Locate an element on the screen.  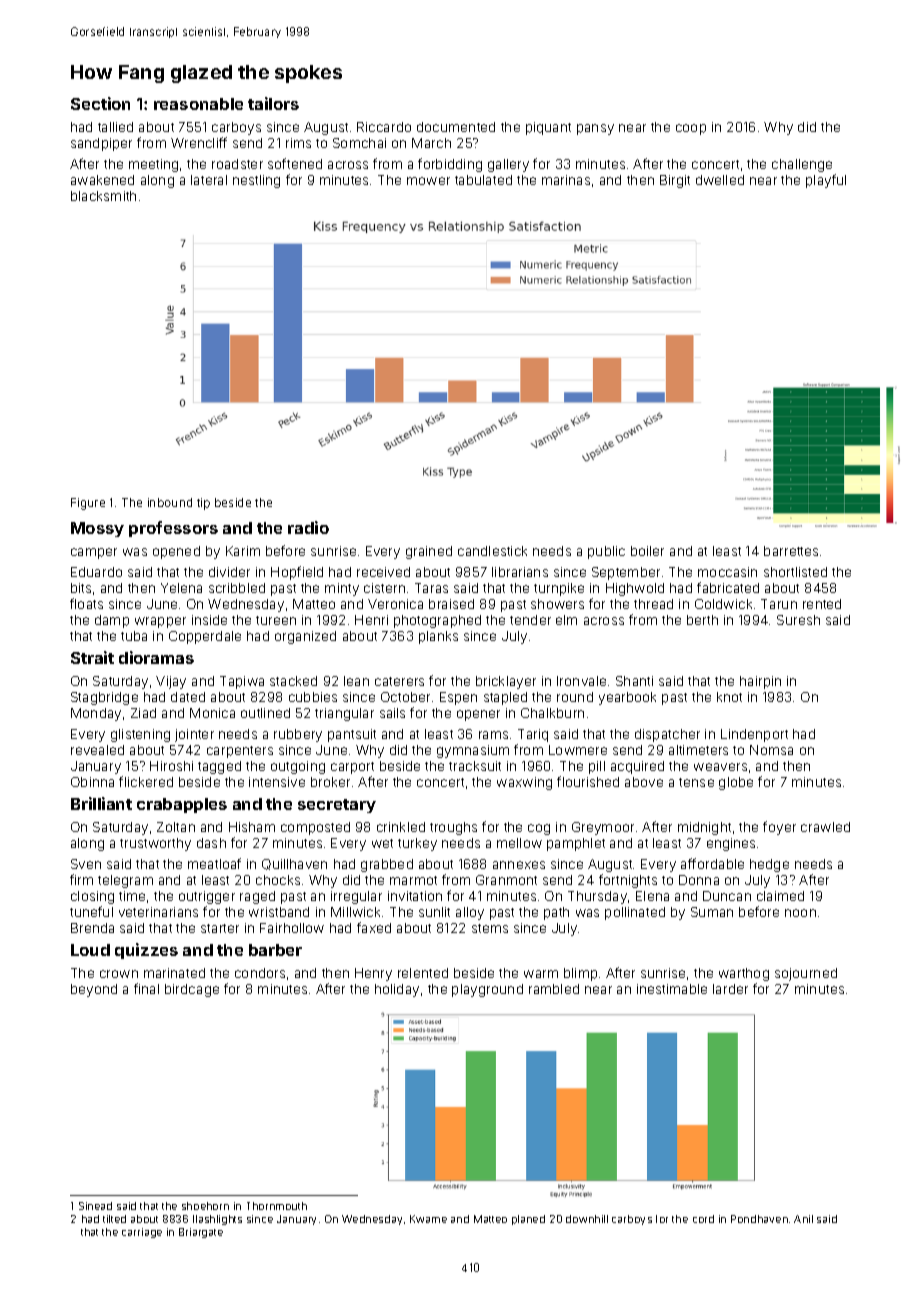
hairpin is located at coordinates (760, 682).
